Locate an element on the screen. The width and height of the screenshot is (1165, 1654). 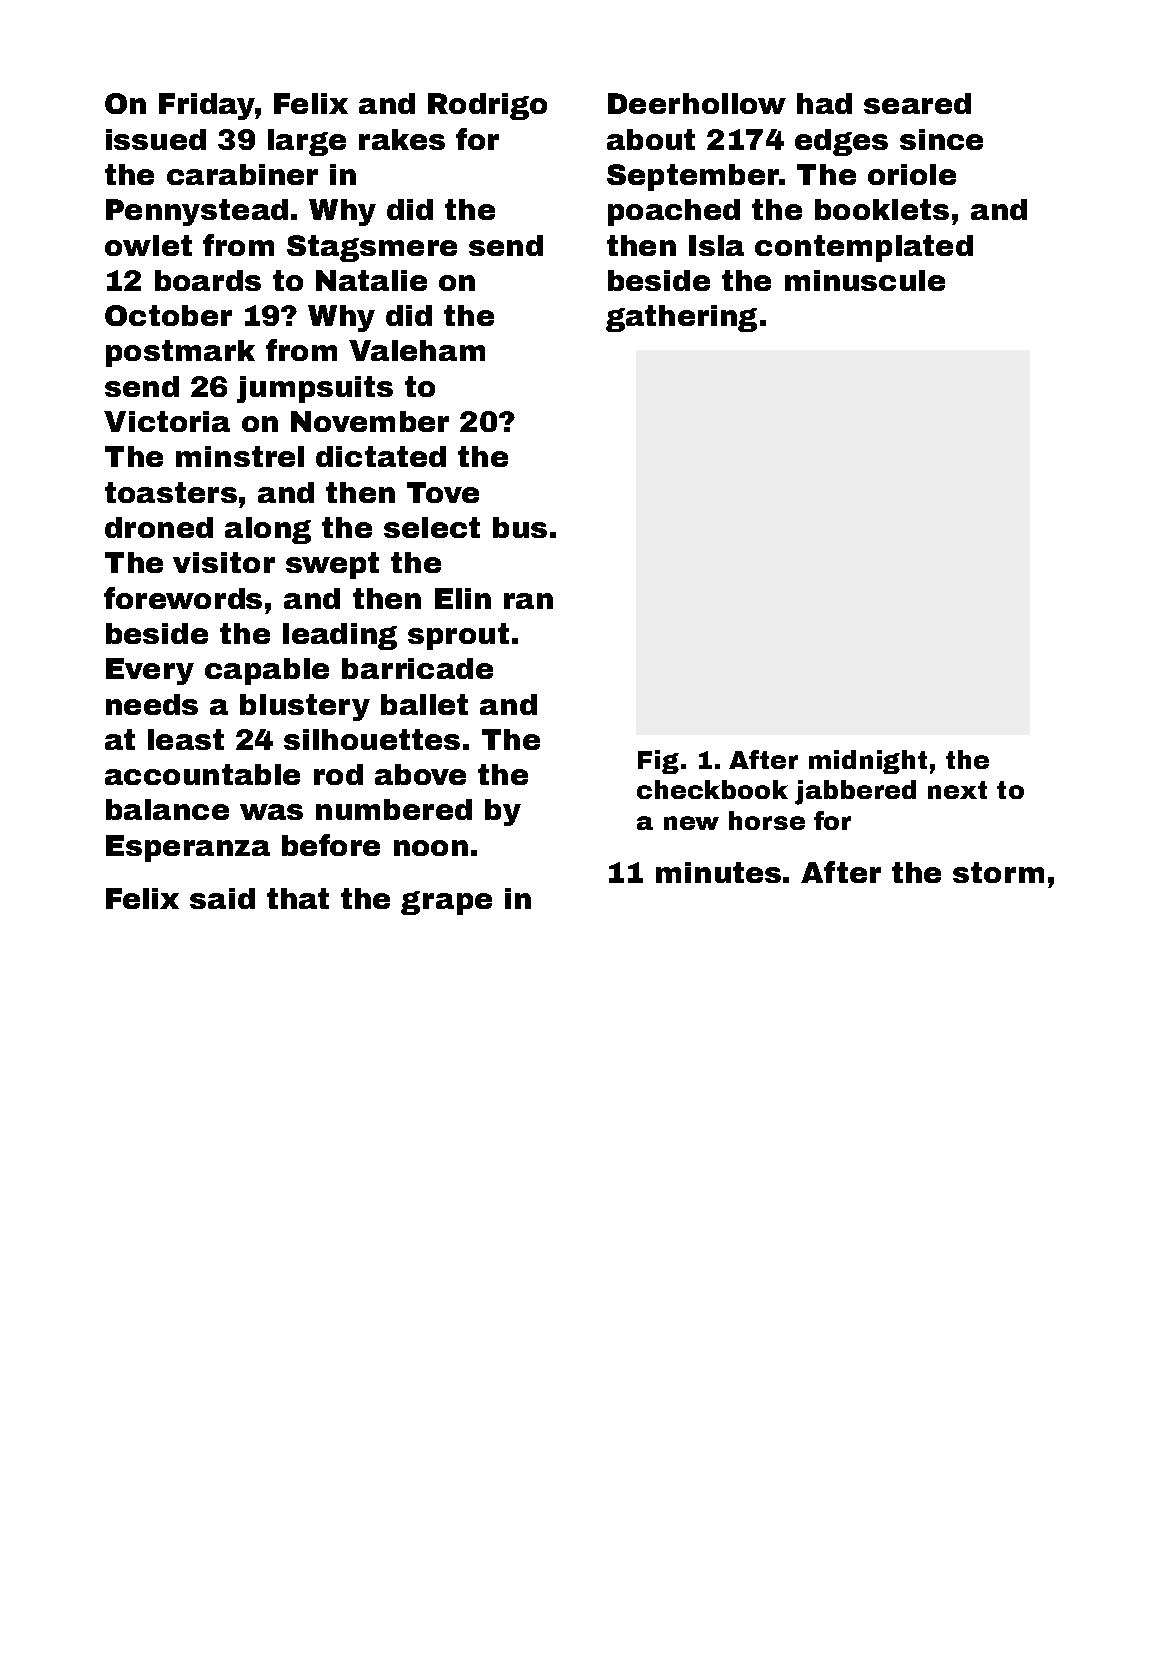
grape is located at coordinates (446, 903).
